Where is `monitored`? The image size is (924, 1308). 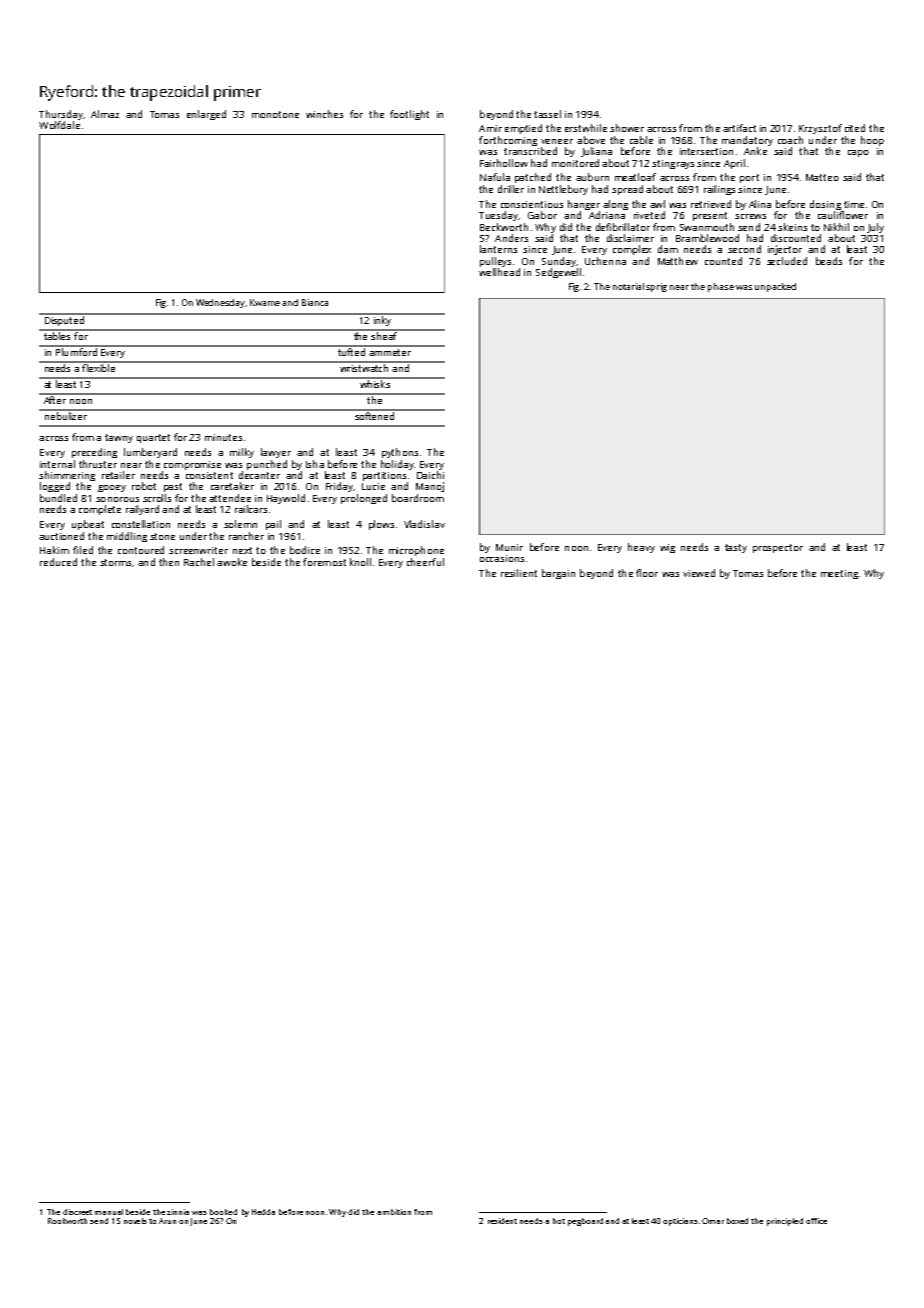
monitored is located at coordinates (575, 163).
